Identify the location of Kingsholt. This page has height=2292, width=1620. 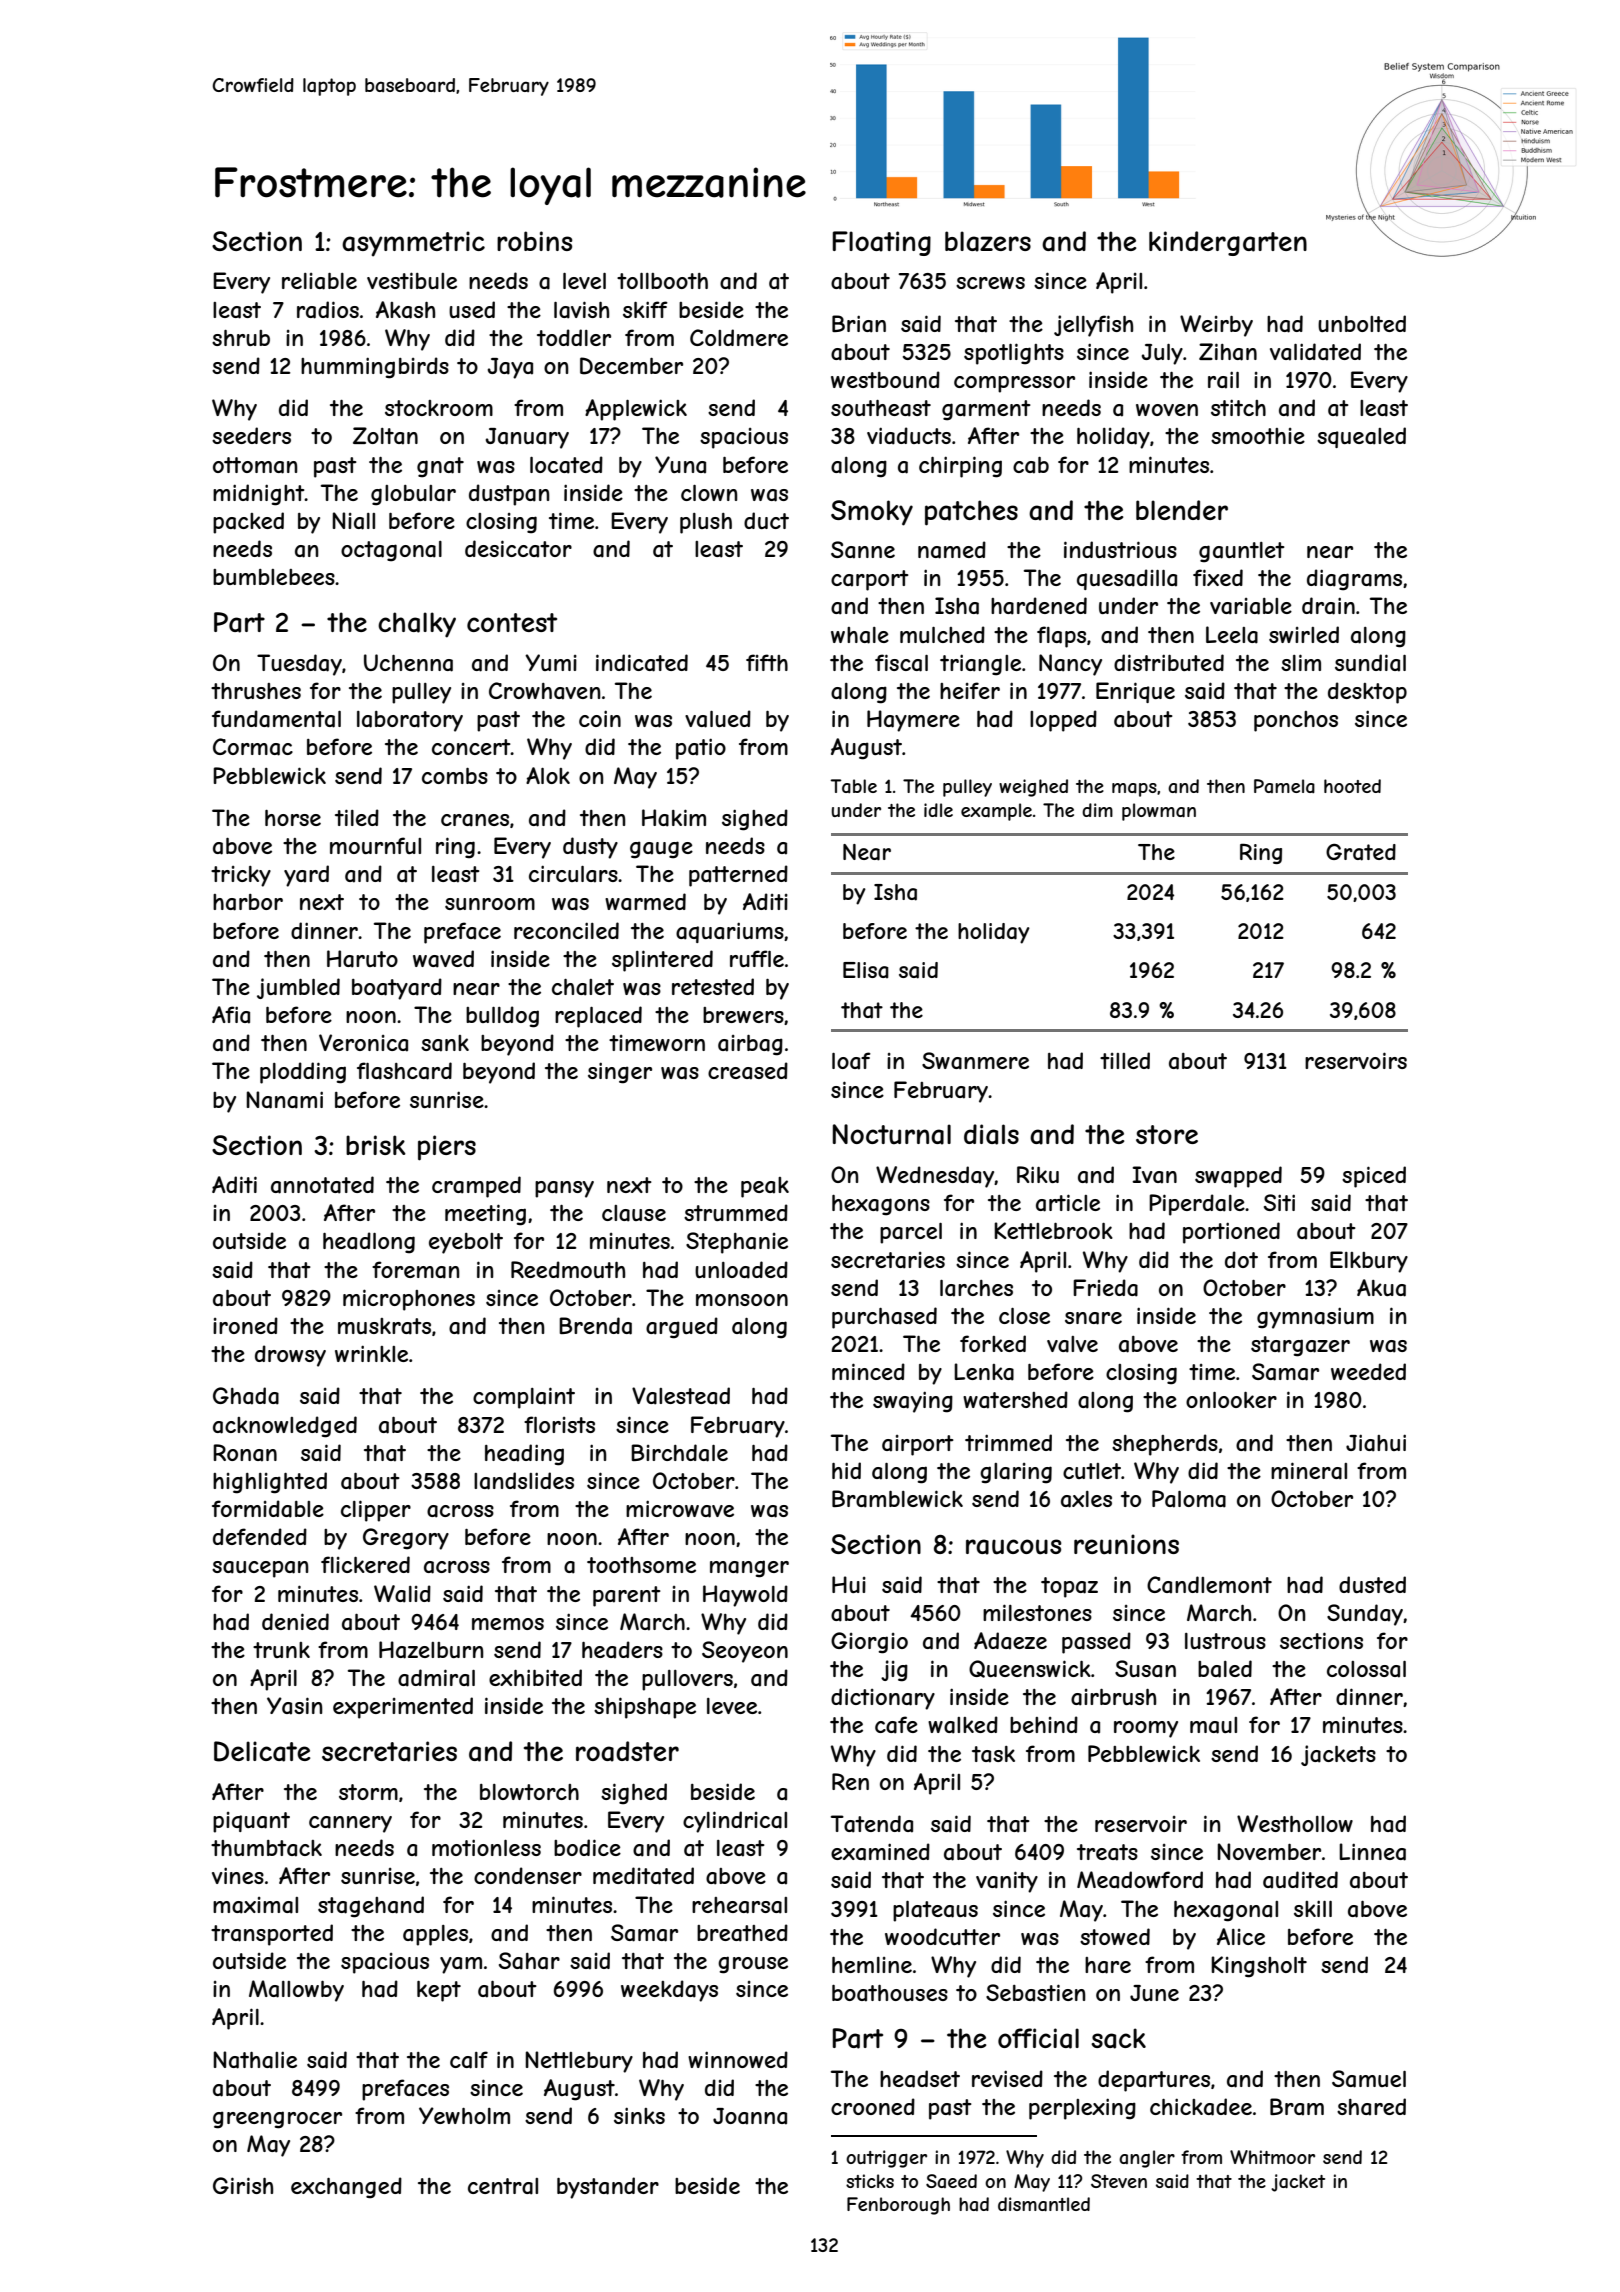
(1259, 1967).
